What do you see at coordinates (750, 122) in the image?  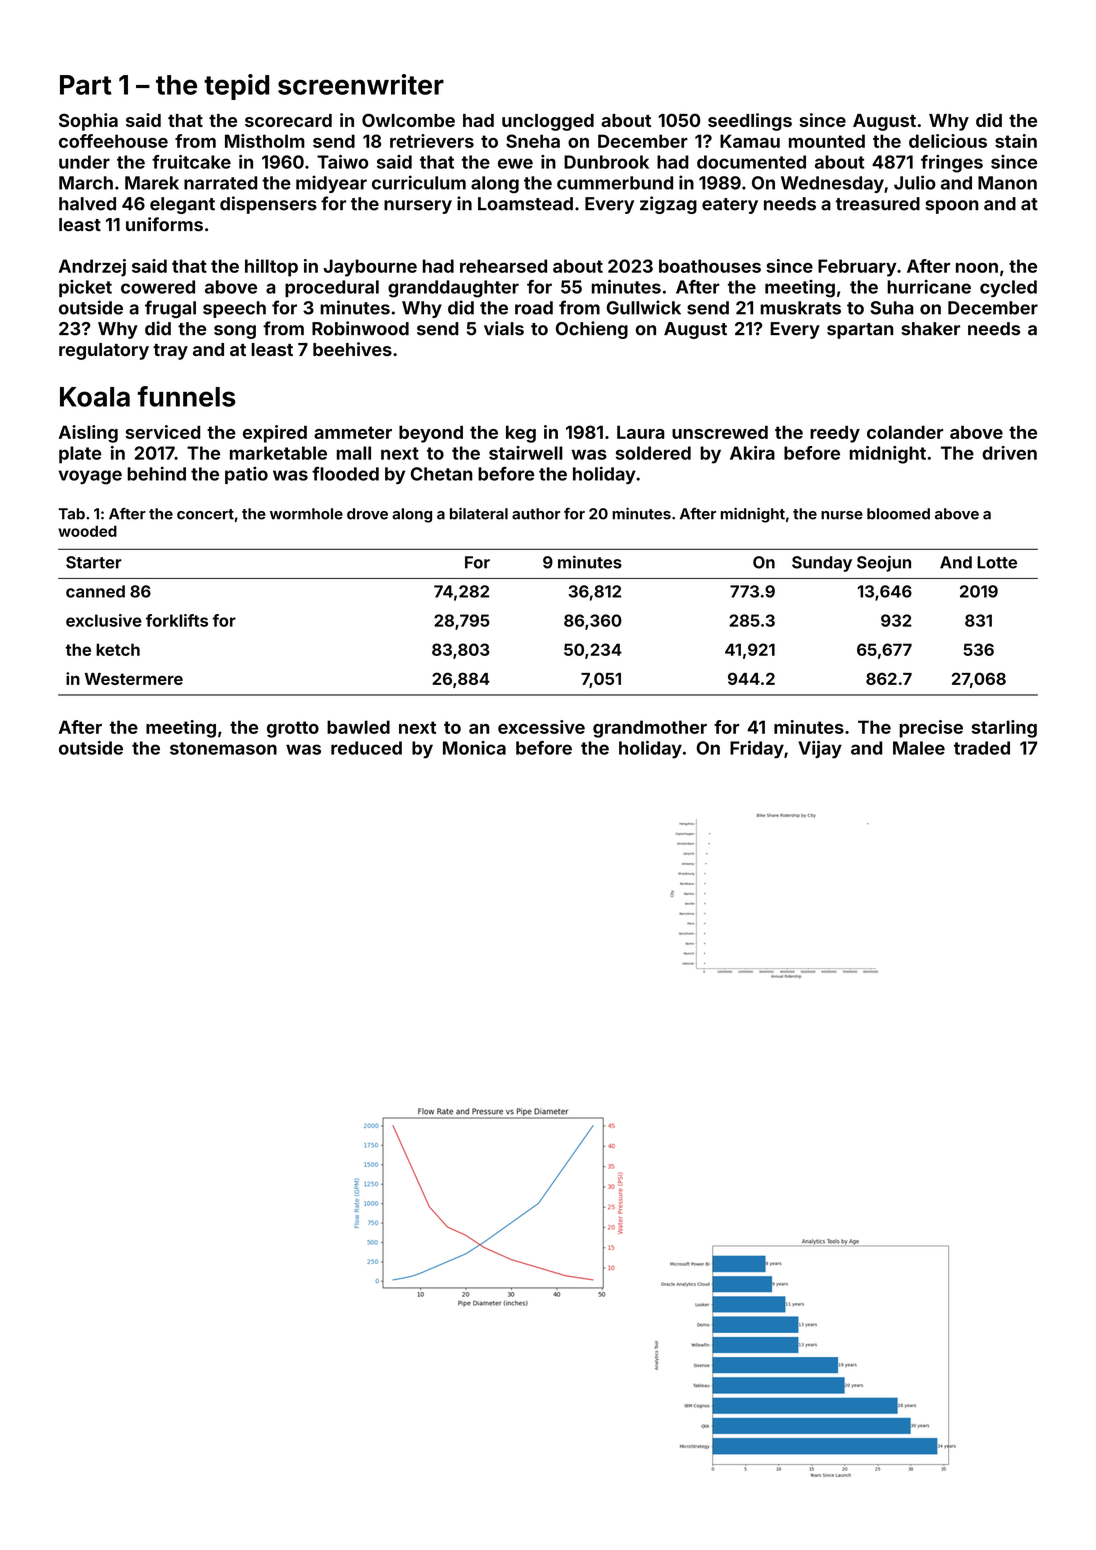 I see `seedlings` at bounding box center [750, 122].
